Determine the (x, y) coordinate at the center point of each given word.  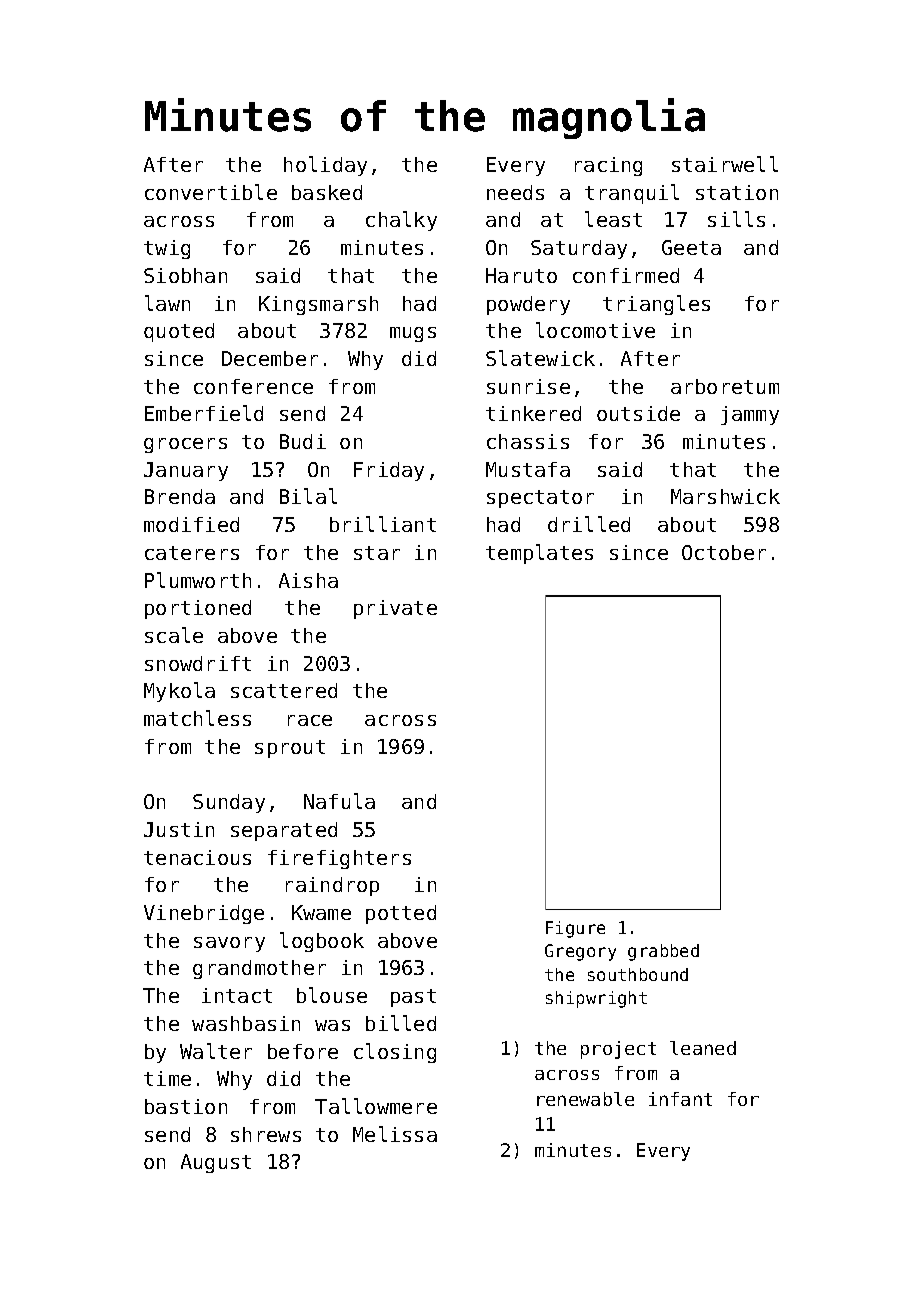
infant (680, 1099)
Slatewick (540, 358)
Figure (575, 929)
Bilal (308, 496)
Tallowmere (376, 1106)
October (724, 552)
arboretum (725, 386)
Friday (389, 471)
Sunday (229, 803)
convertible (211, 192)
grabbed (663, 952)
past (413, 998)
